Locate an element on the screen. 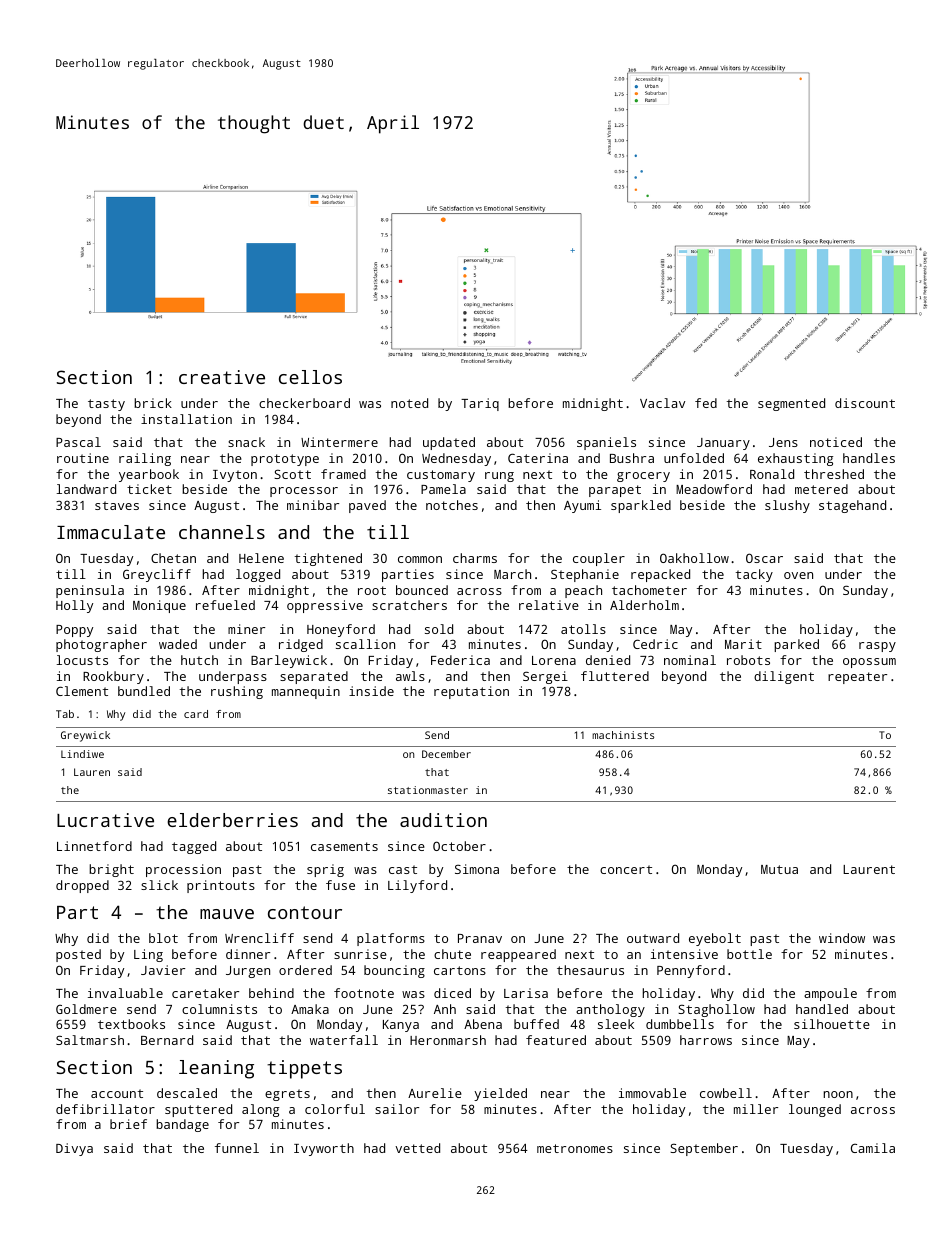 The image size is (952, 1233). columnists is located at coordinates (219, 1009).
